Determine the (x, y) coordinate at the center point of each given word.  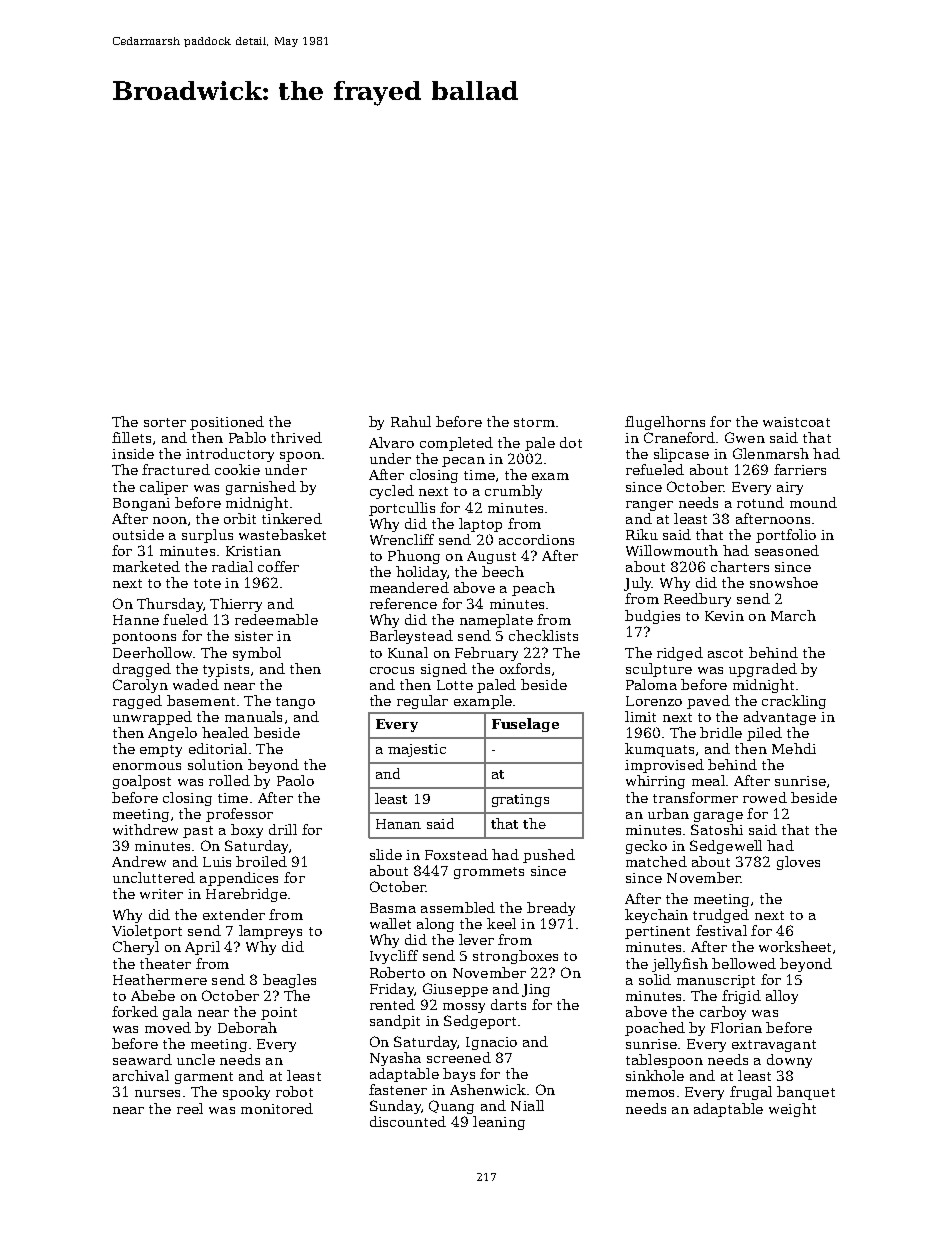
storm (534, 422)
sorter (165, 422)
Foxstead (456, 854)
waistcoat (796, 422)
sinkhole (655, 1075)
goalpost (142, 782)
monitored (277, 1108)
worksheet (795, 946)
